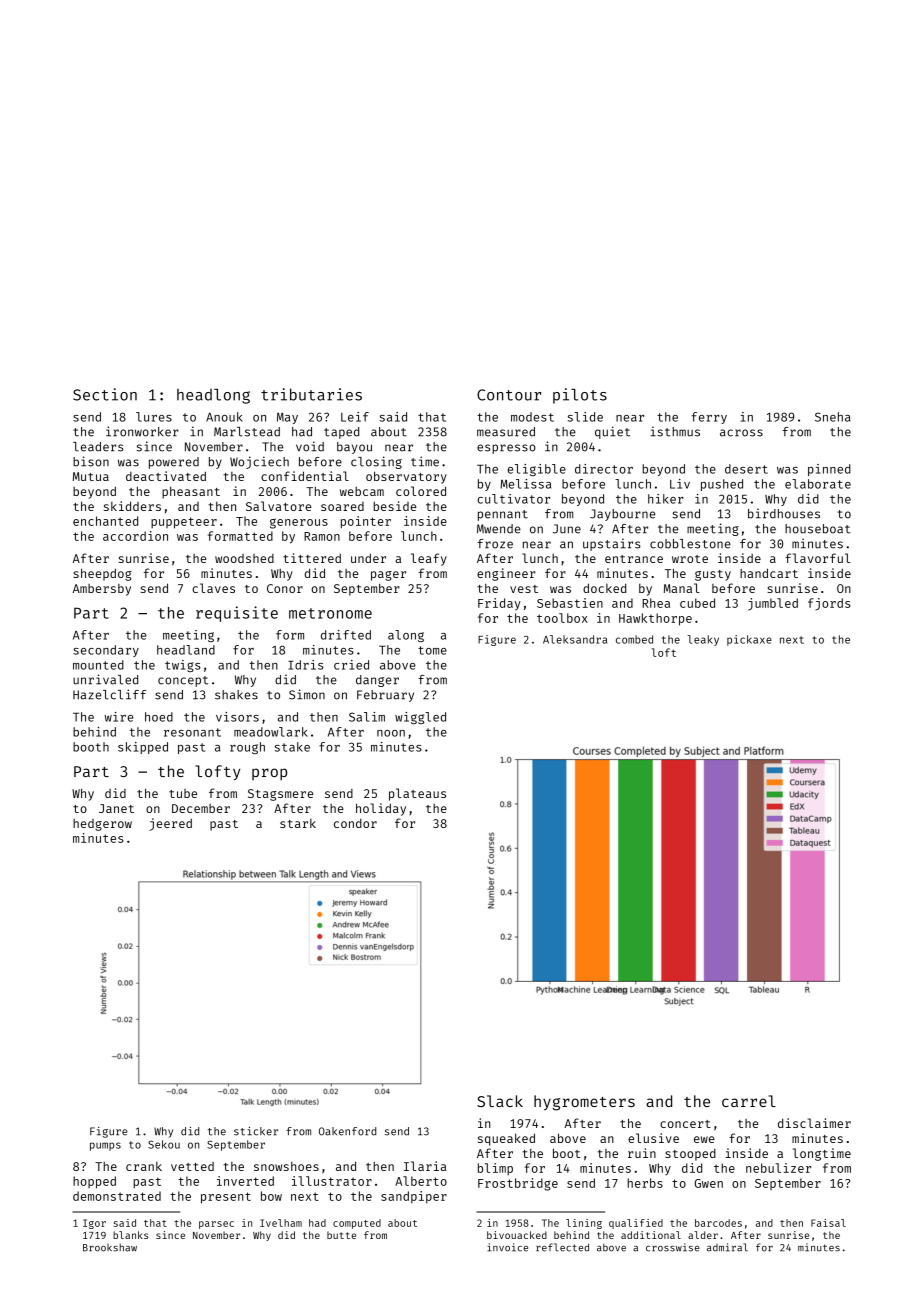 This image has width=924, height=1308. What do you see at coordinates (244, 558) in the image?
I see `woodshed` at bounding box center [244, 558].
